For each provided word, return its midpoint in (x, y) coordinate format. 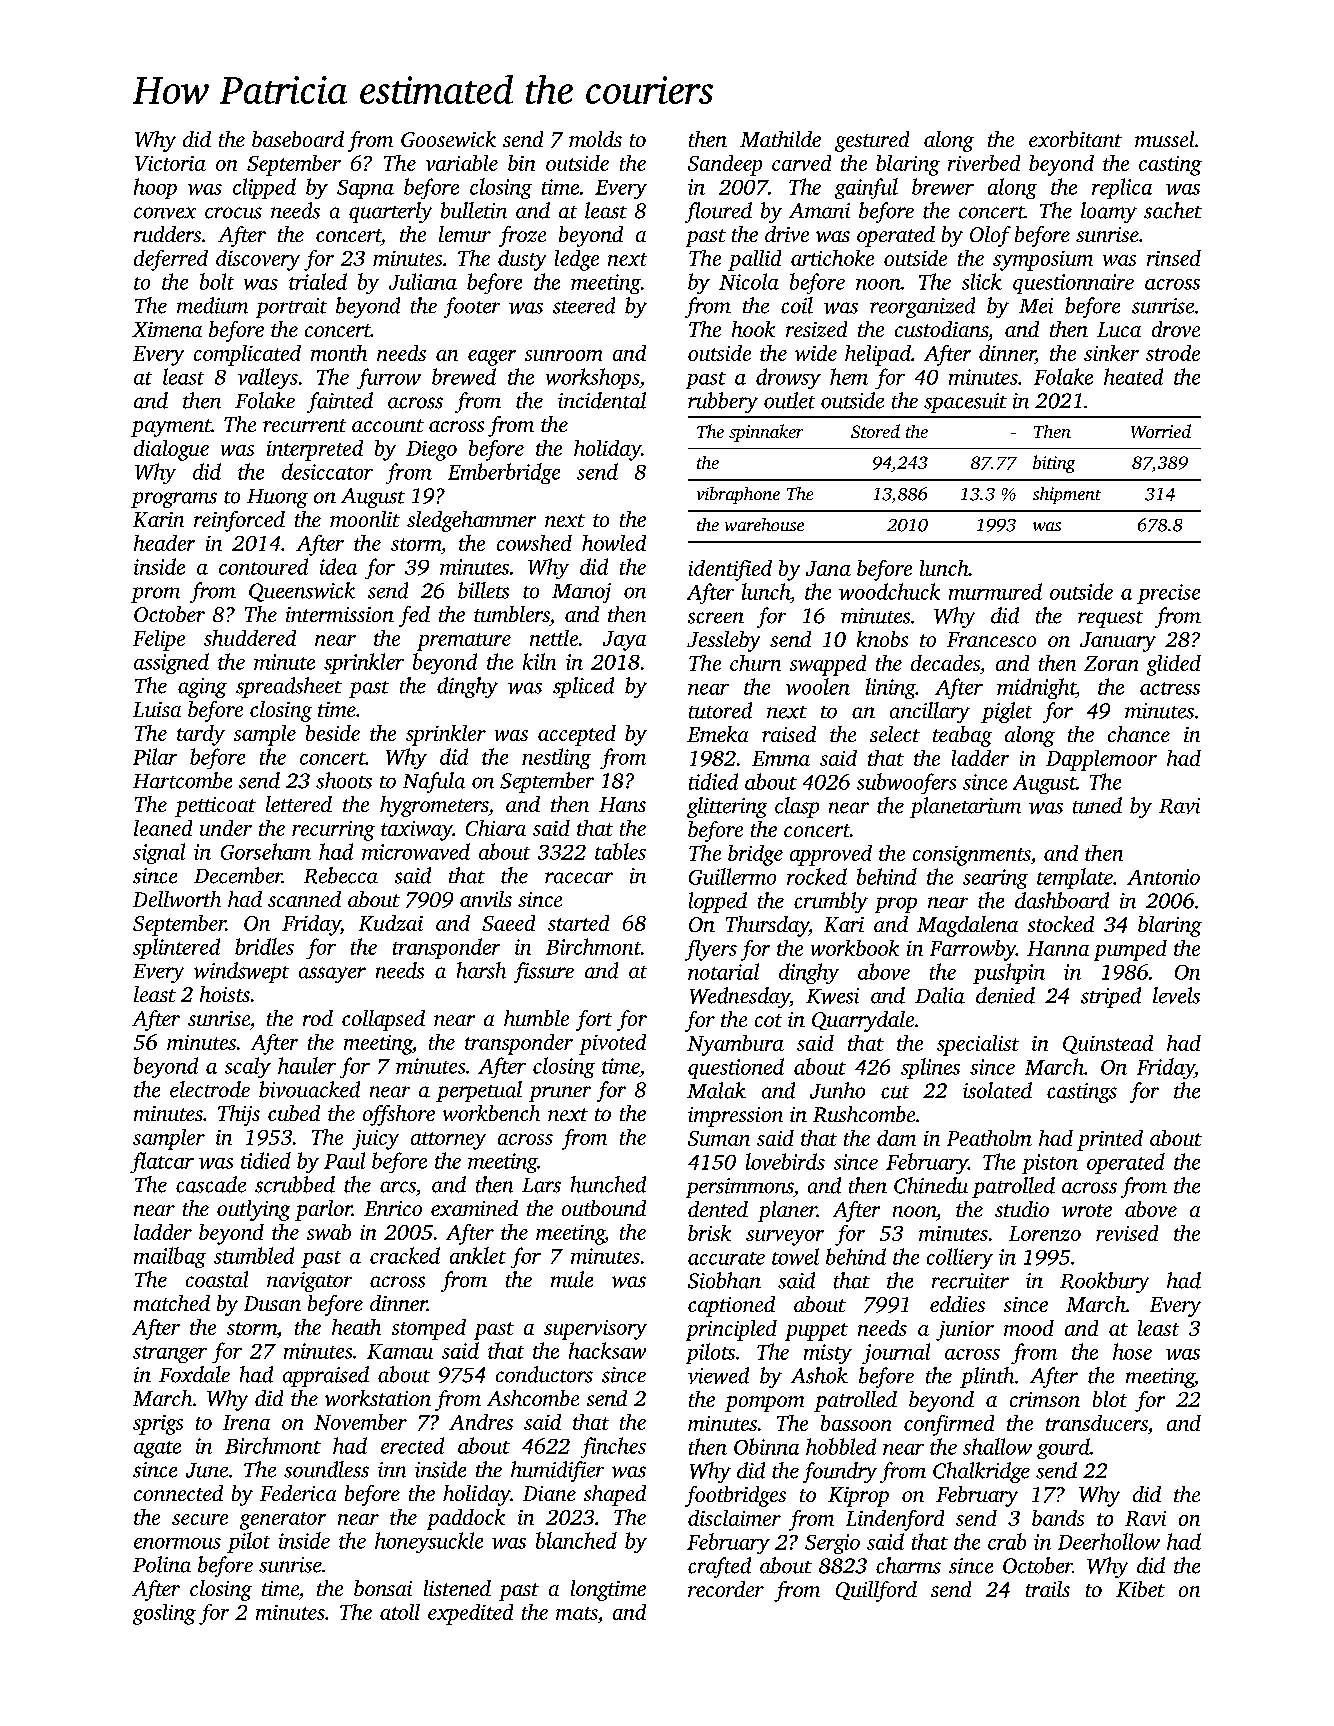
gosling (164, 1614)
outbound (604, 1208)
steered (584, 305)
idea (338, 566)
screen (716, 618)
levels (1176, 995)
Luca (1119, 329)
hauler (307, 1065)
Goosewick (448, 139)
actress (1170, 688)
